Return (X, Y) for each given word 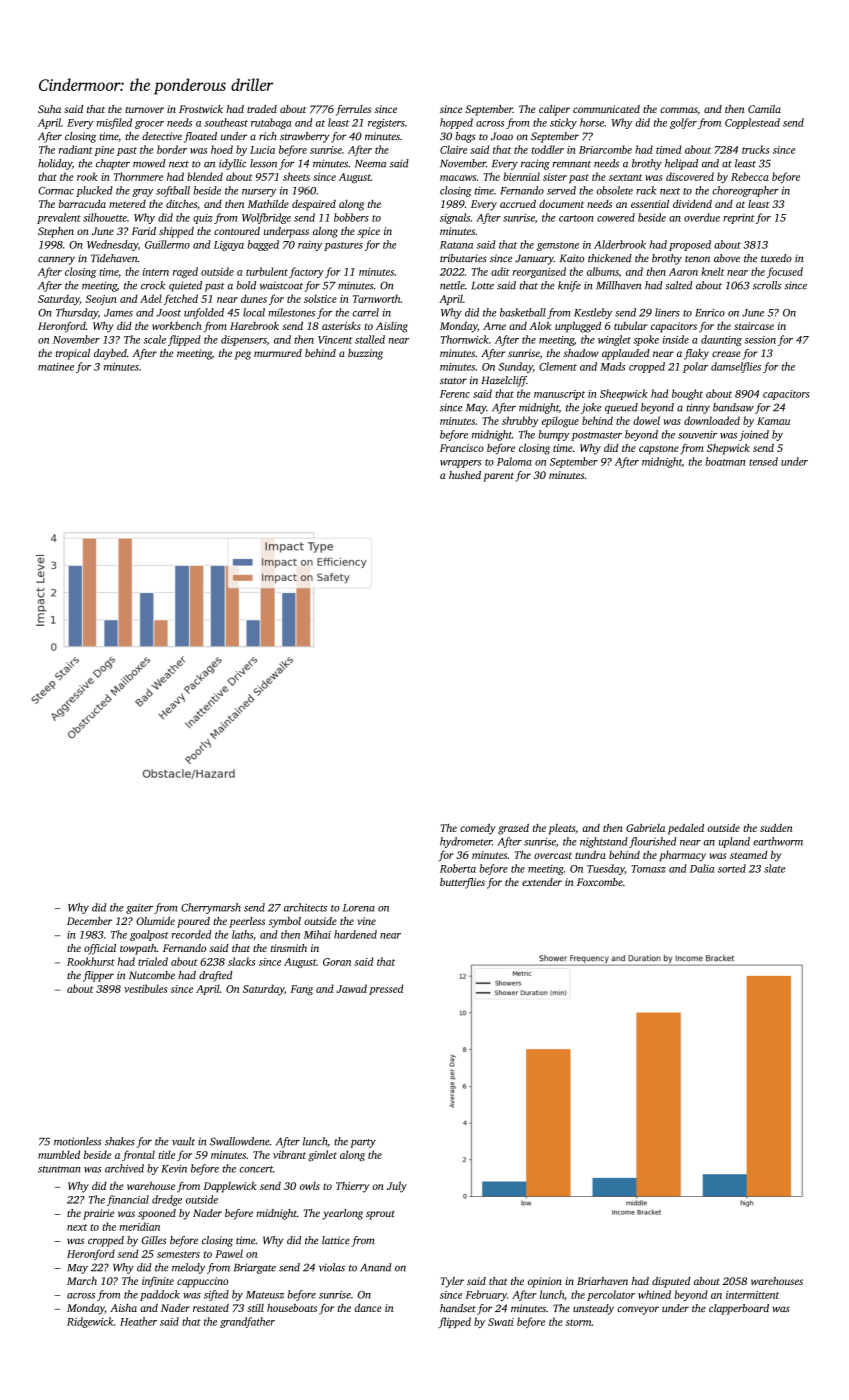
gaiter (139, 908)
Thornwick (465, 339)
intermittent (752, 1295)
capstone (659, 450)
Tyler (452, 1282)
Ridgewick (90, 1322)
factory (306, 272)
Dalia (702, 868)
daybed (110, 354)
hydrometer (466, 842)
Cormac (56, 191)
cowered (616, 217)
